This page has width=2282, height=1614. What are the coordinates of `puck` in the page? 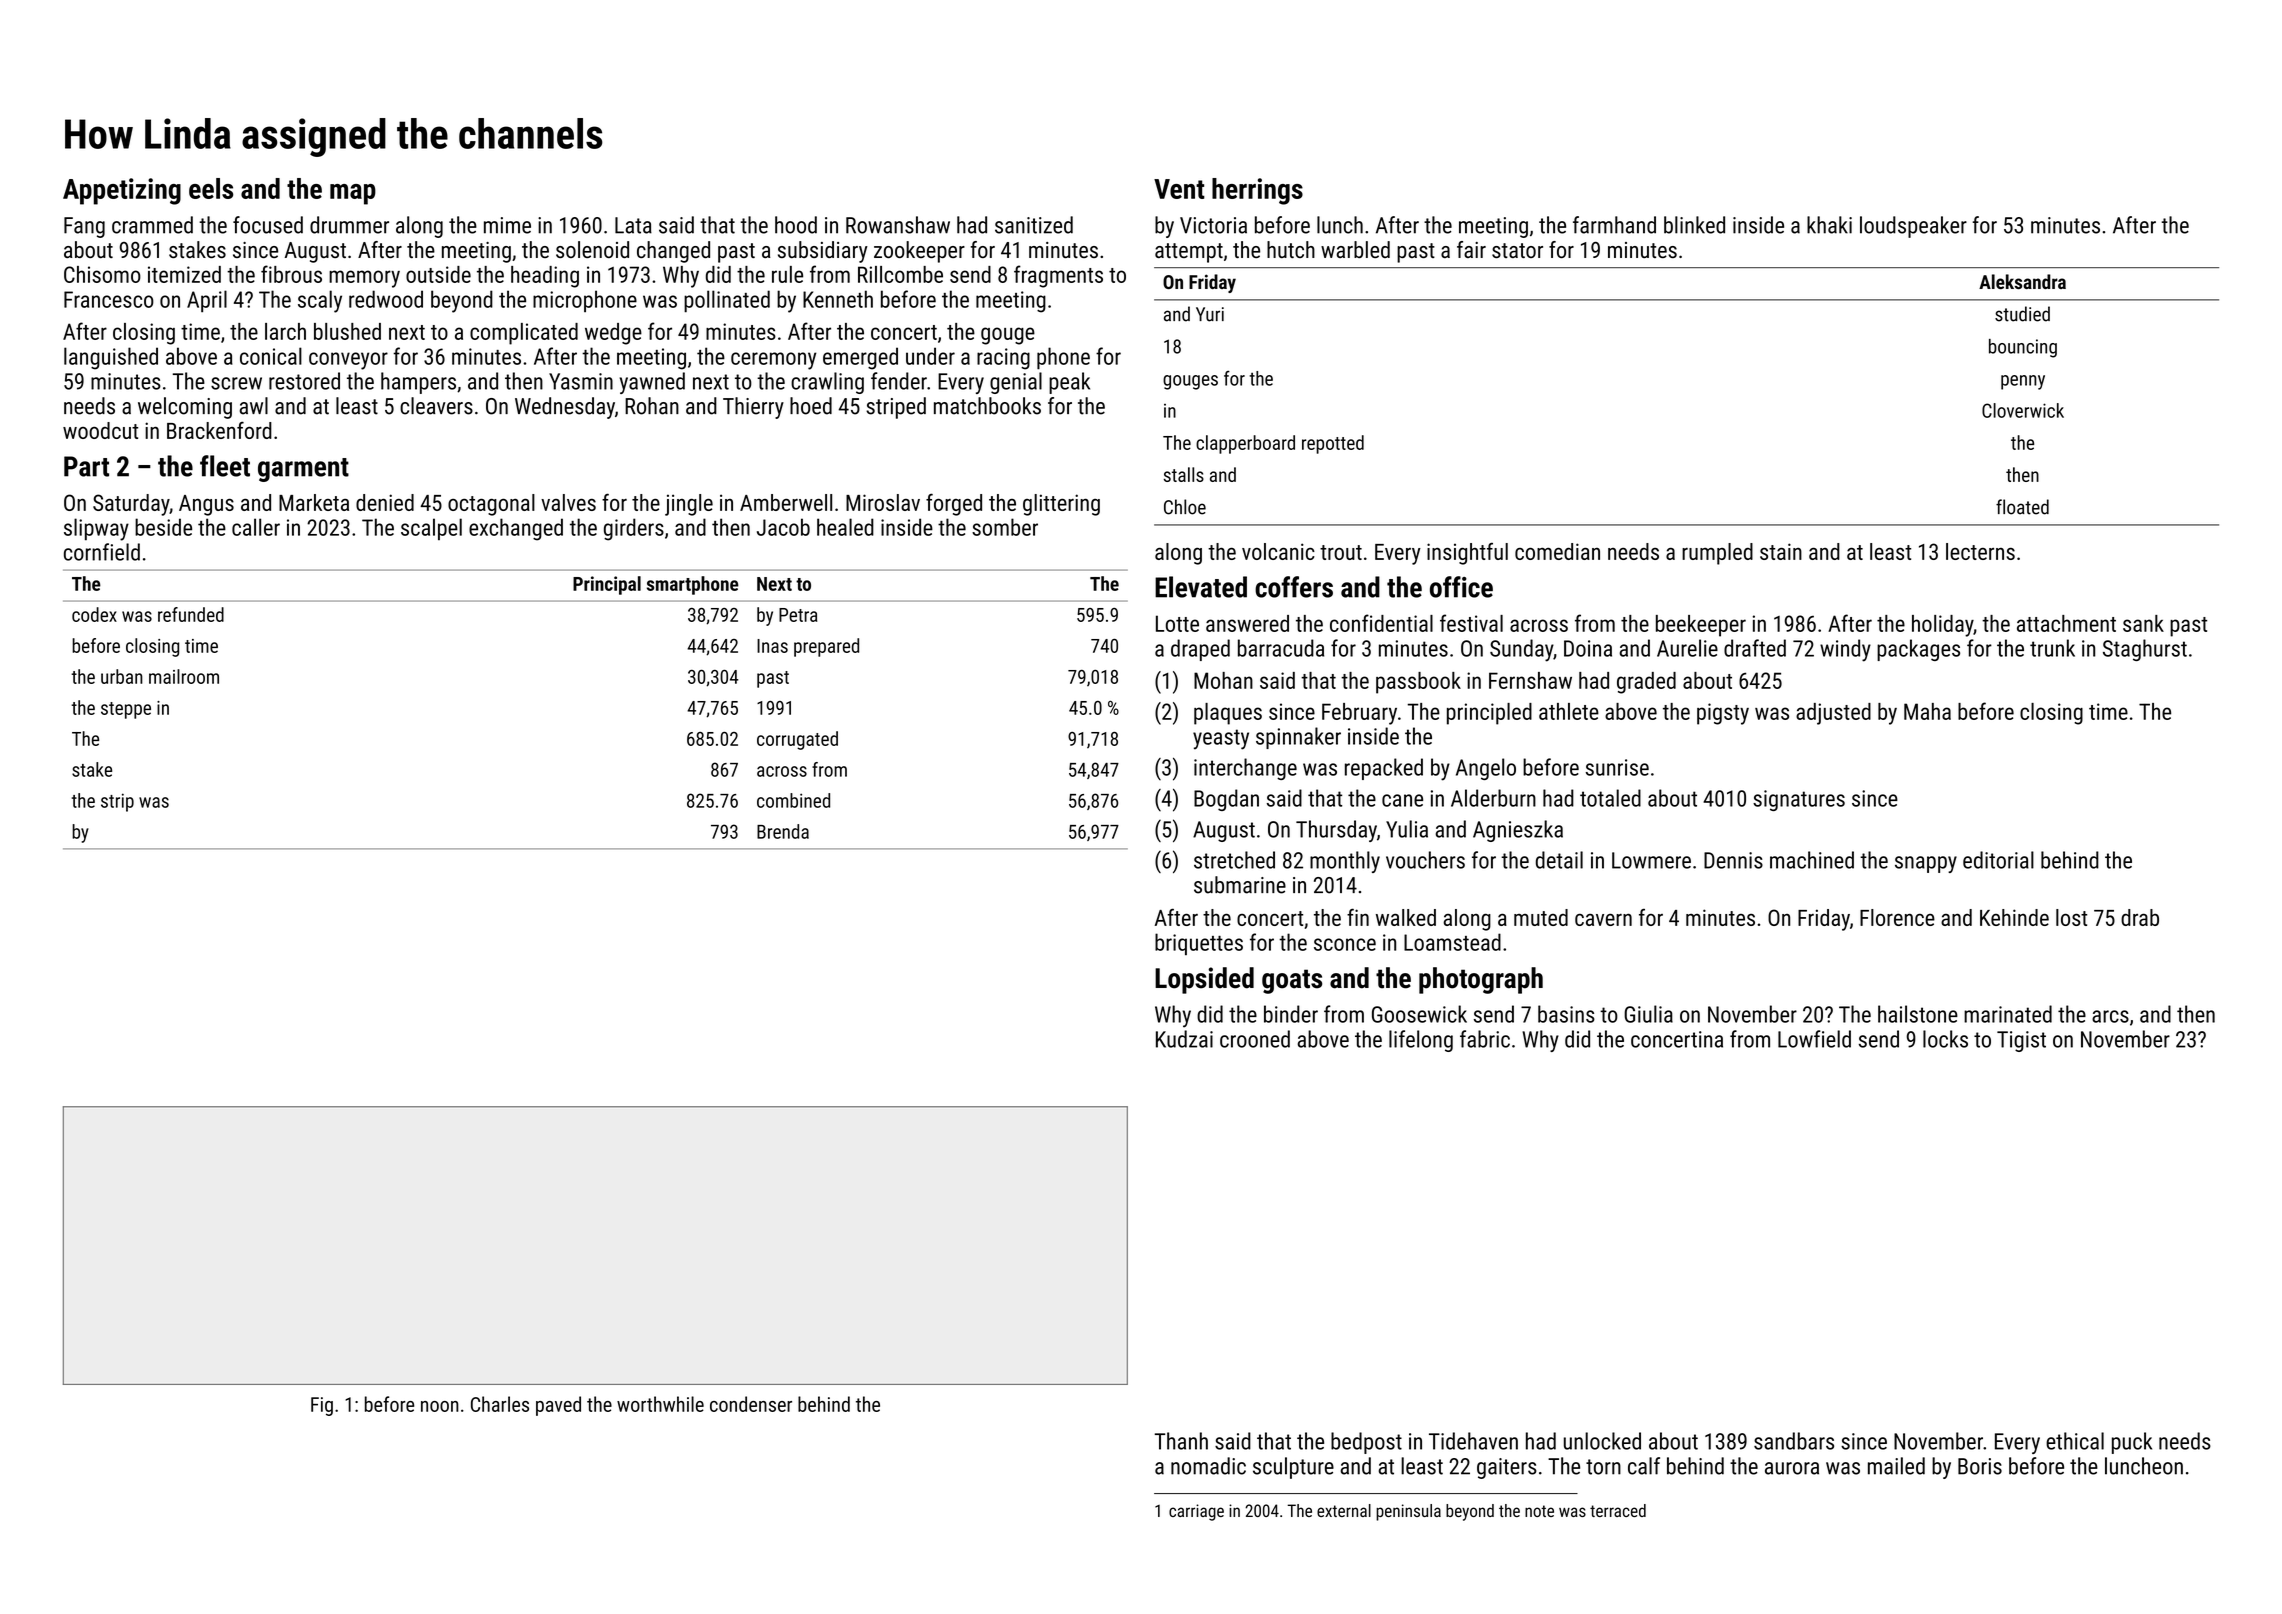 It's located at (2132, 1443).
